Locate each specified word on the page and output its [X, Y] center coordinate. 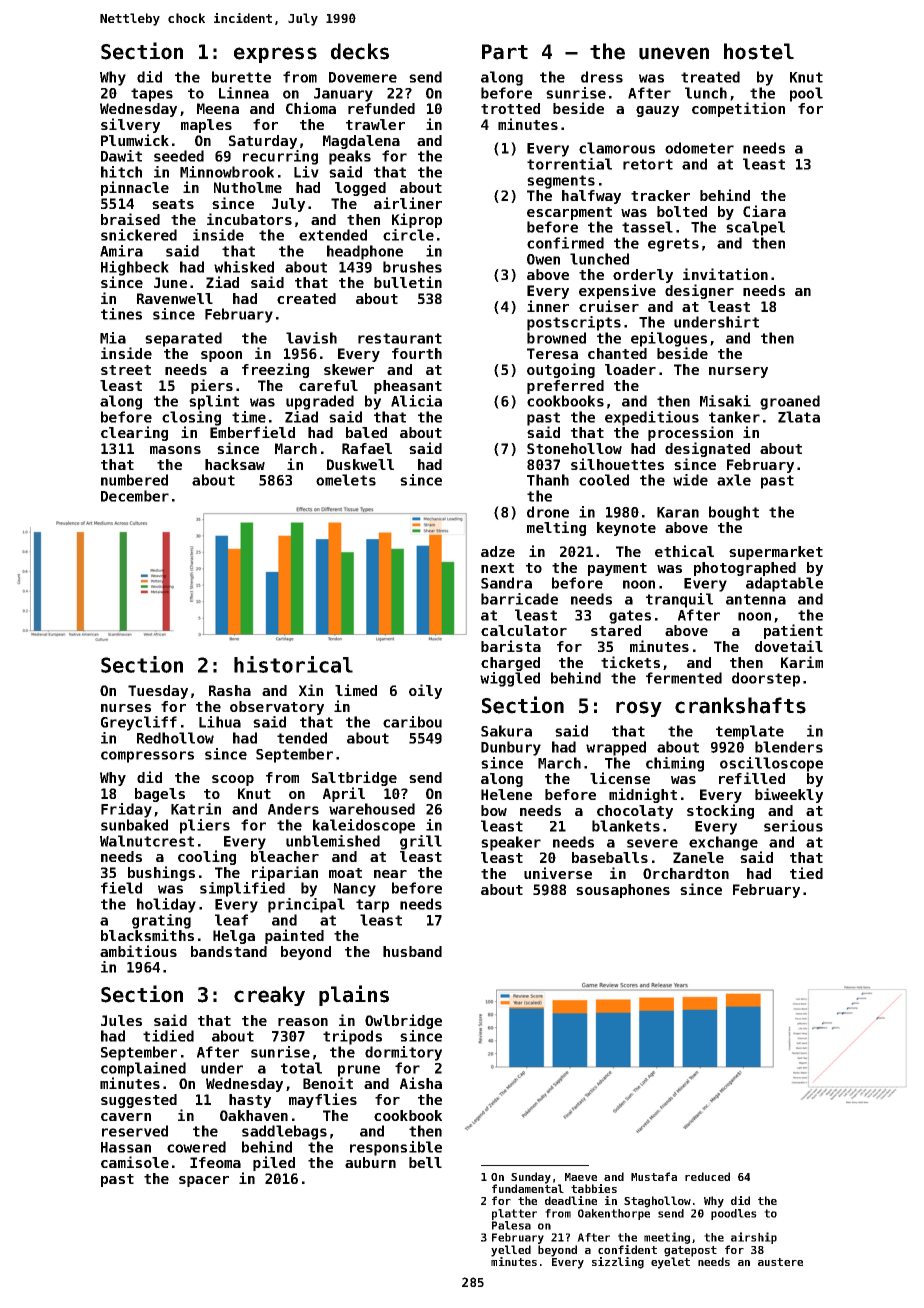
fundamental [528, 1188]
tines [121, 314]
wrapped [616, 748]
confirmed [565, 243]
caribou [412, 722]
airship [754, 1238]
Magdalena [361, 142]
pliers [205, 826]
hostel [759, 51]
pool [806, 94]
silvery [130, 125]
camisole [135, 1162]
